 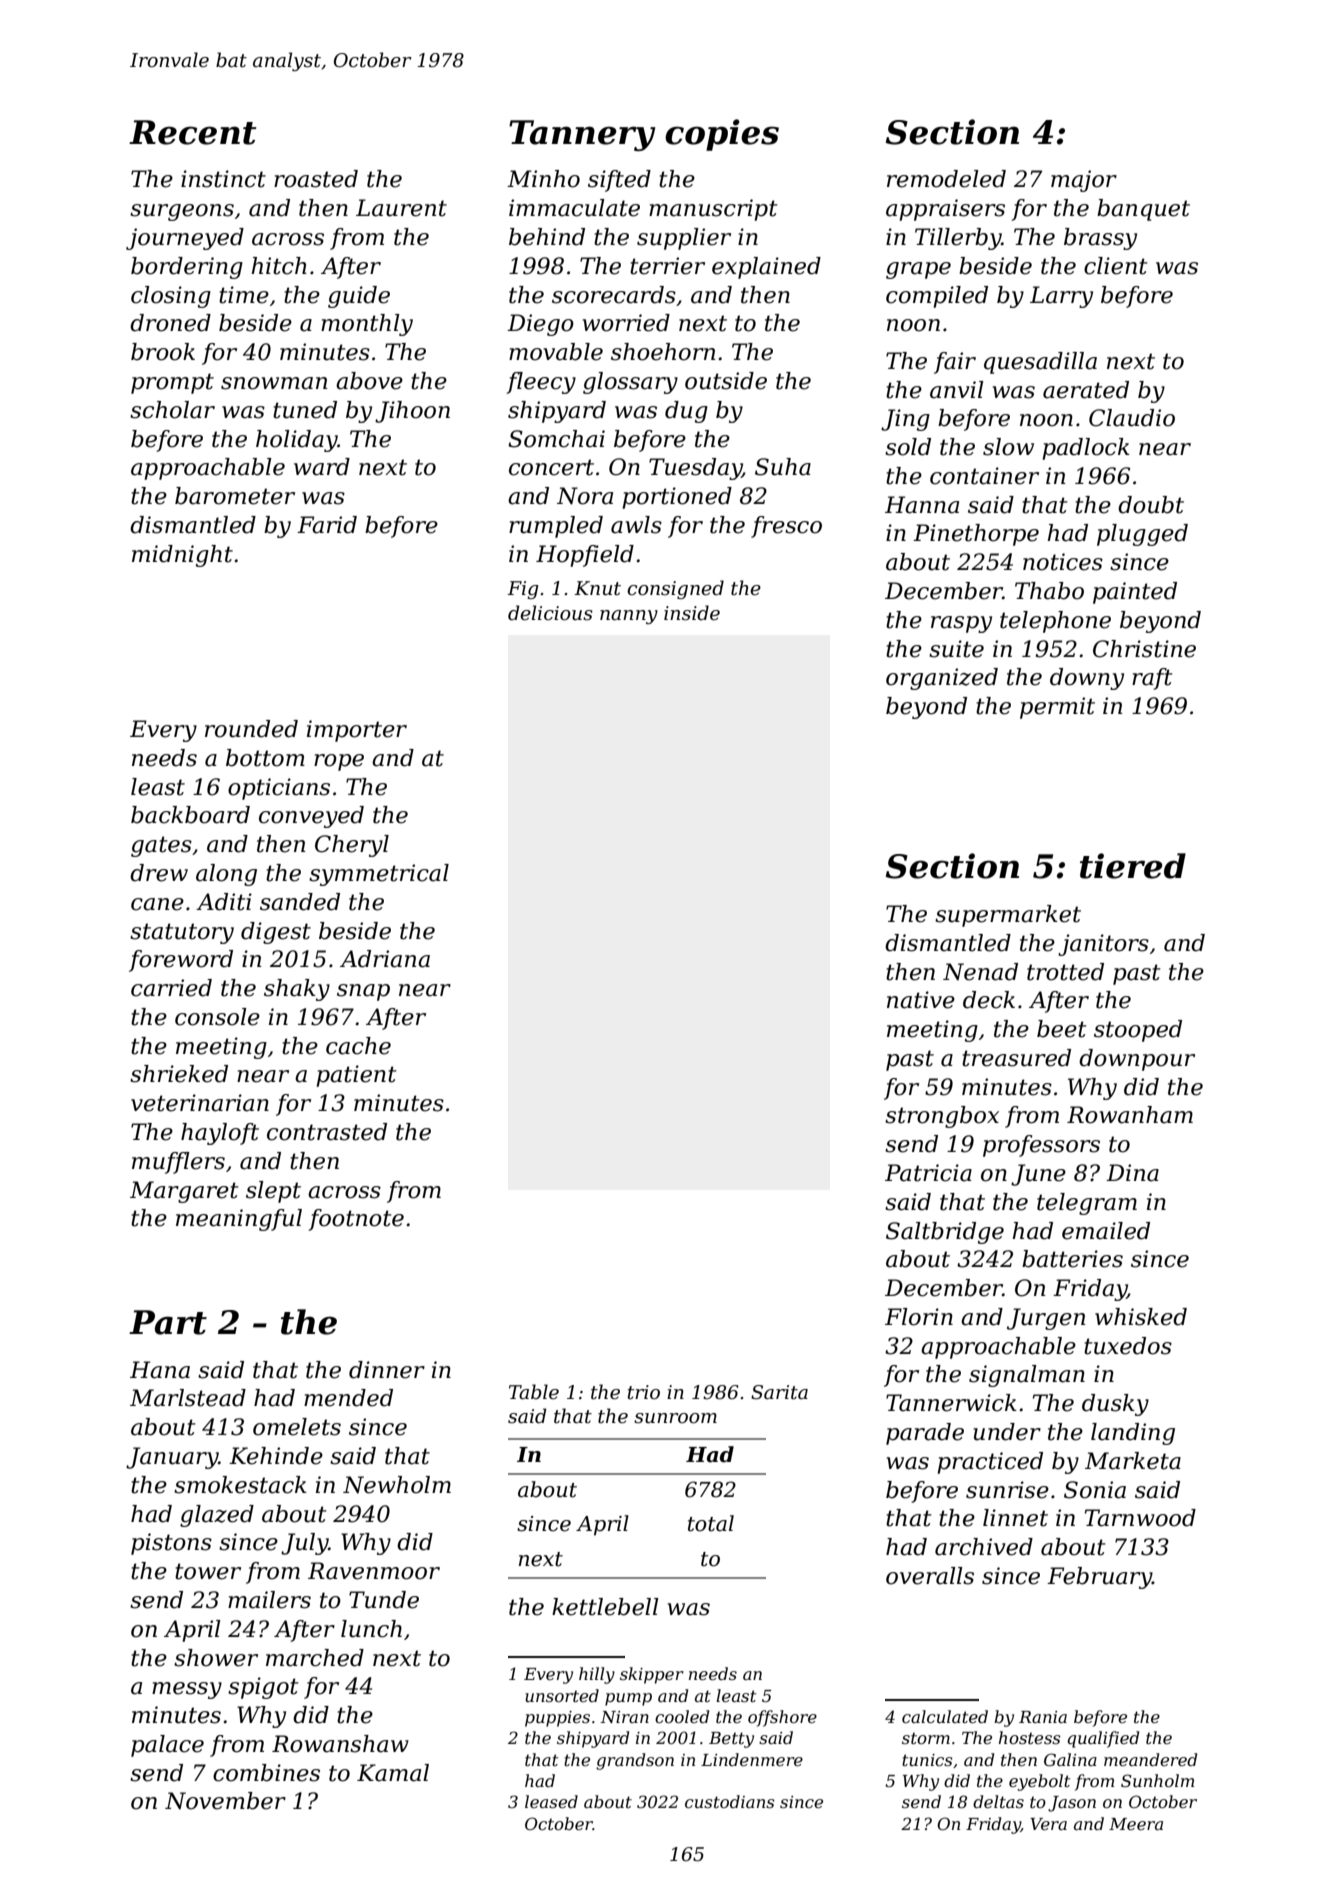 What do you see at coordinates (605, 1607) in the screenshot?
I see `kettlebell` at bounding box center [605, 1607].
